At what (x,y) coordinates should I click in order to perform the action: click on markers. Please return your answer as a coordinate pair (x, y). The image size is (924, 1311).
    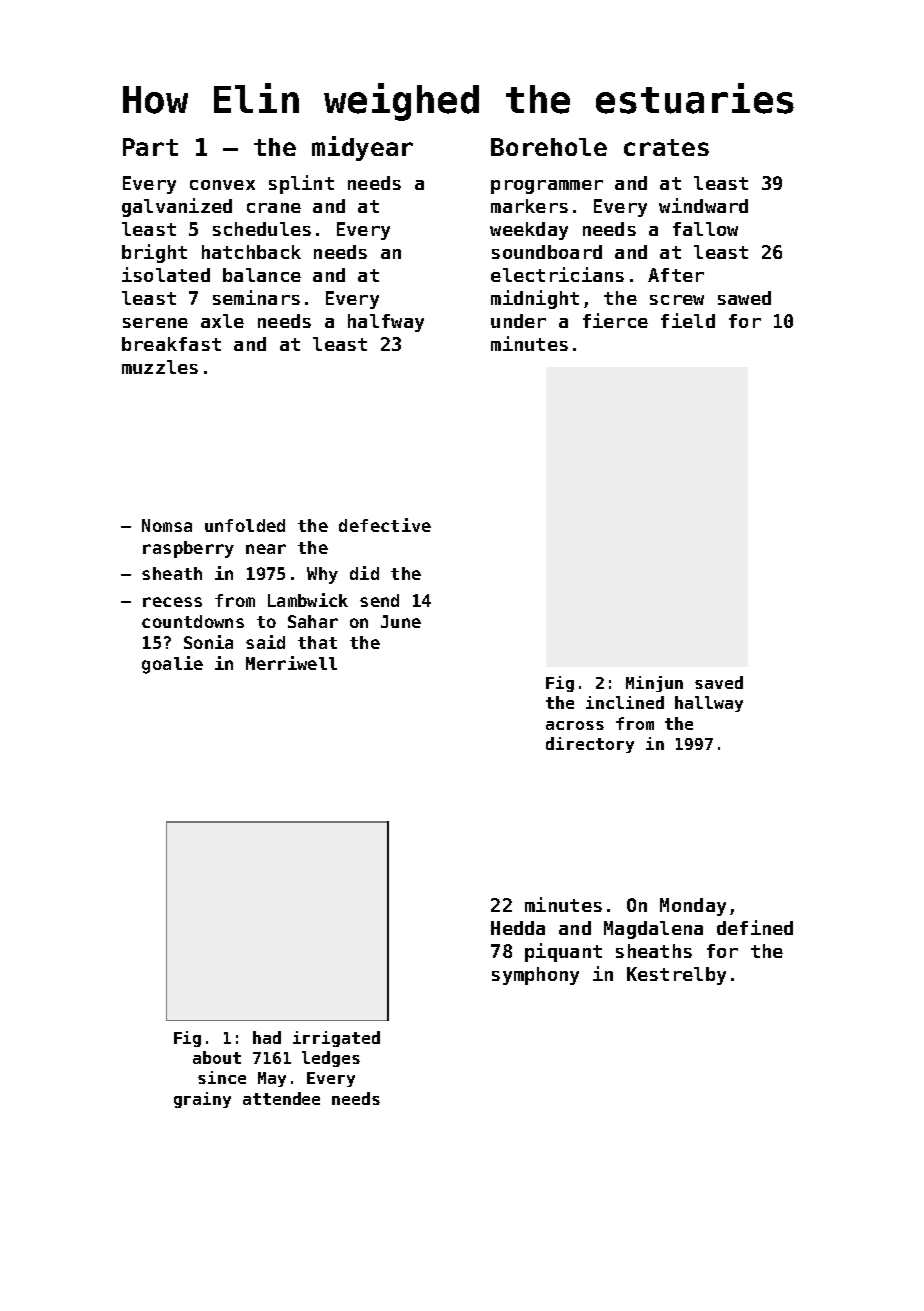
    Looking at the image, I should click on (529, 206).
